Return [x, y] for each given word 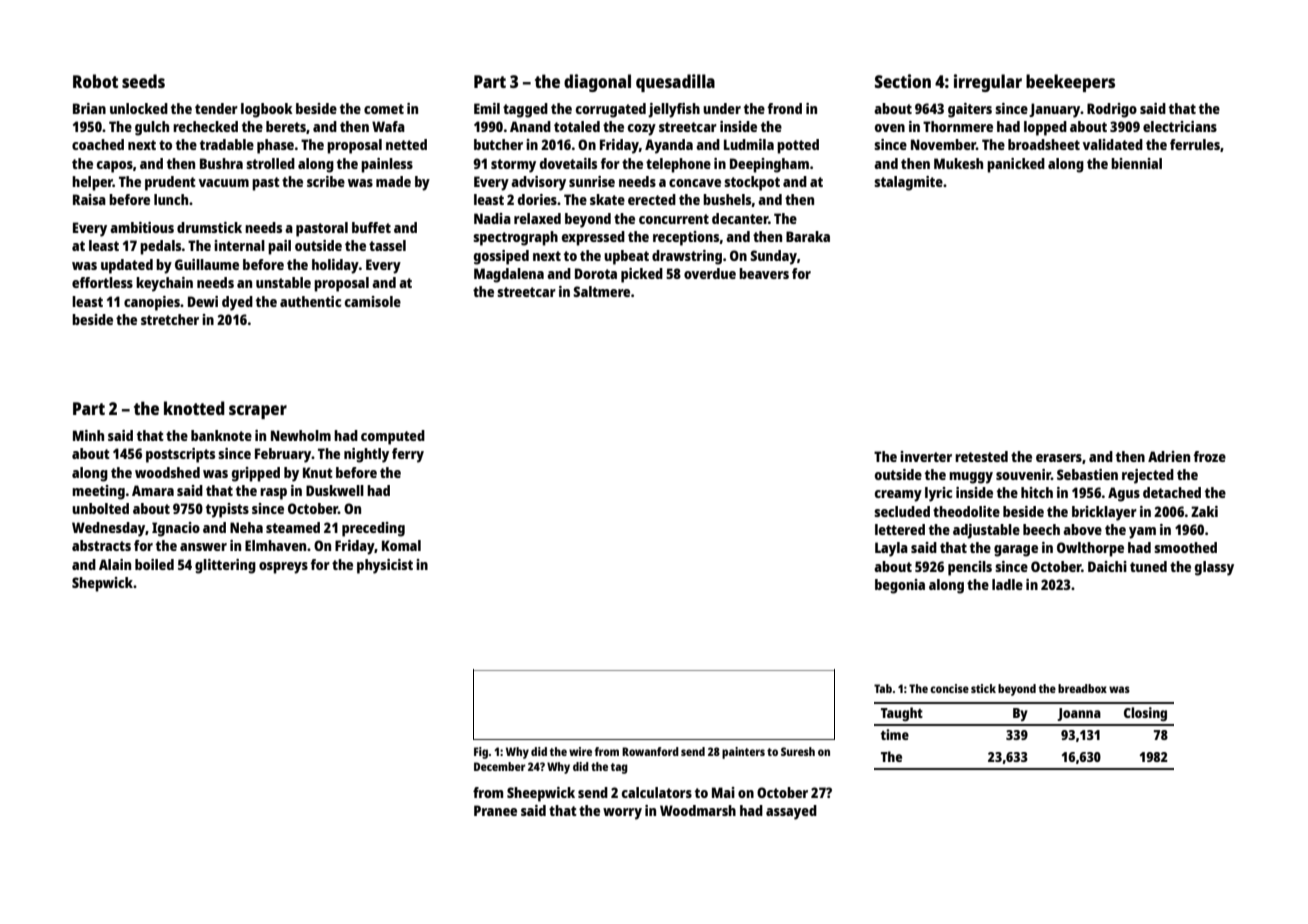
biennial [1136, 163]
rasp [273, 494]
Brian [89, 108]
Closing [1145, 714]
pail [279, 247]
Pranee [495, 810]
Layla [891, 549]
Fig [481, 753]
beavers [764, 273]
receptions [686, 238]
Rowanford [650, 751]
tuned [1148, 566]
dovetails [568, 163]
